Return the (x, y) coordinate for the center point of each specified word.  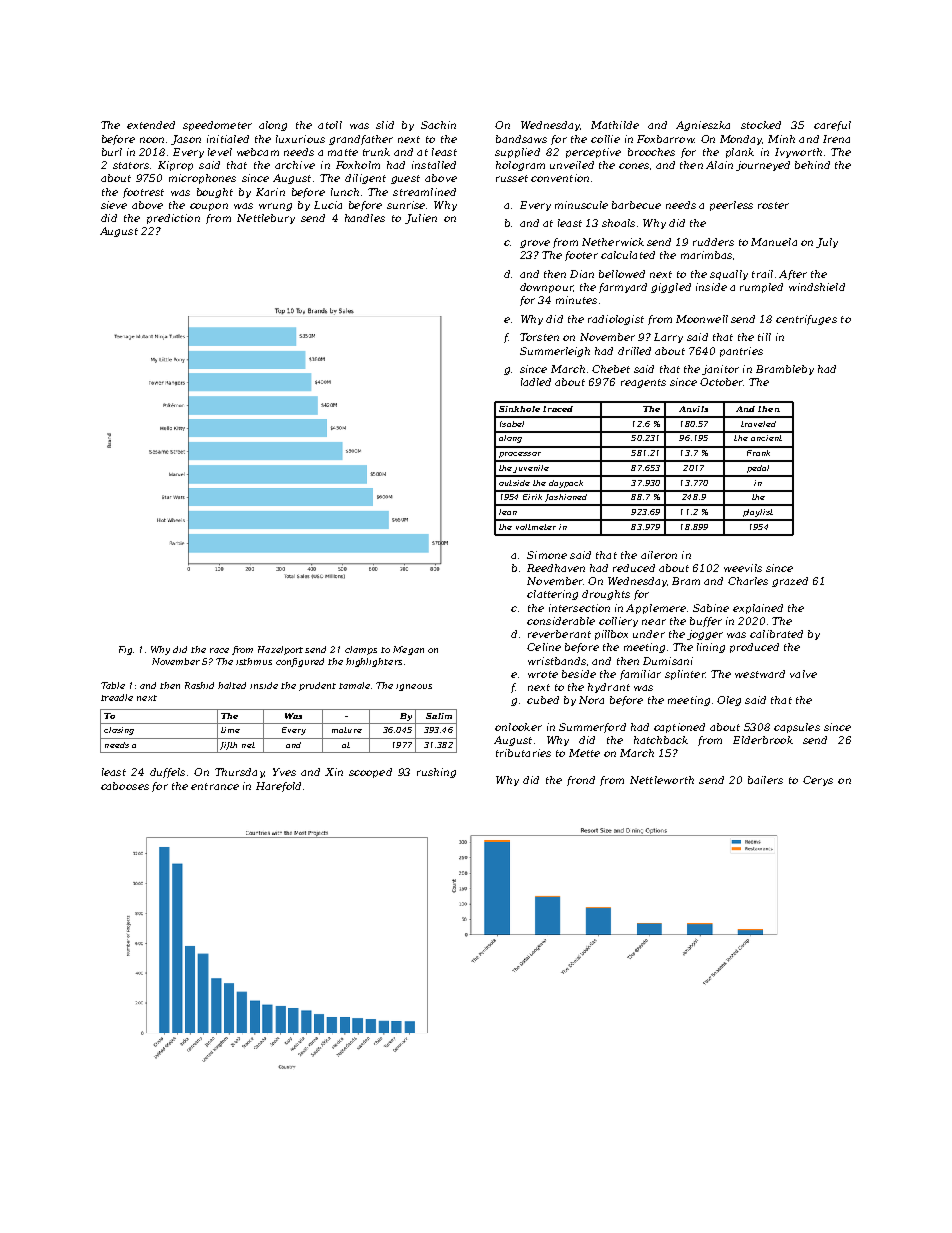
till (764, 337)
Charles (748, 581)
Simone (547, 555)
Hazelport (280, 650)
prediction (173, 219)
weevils (743, 568)
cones (634, 166)
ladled (536, 382)
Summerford (592, 728)
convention (560, 178)
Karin (270, 192)
